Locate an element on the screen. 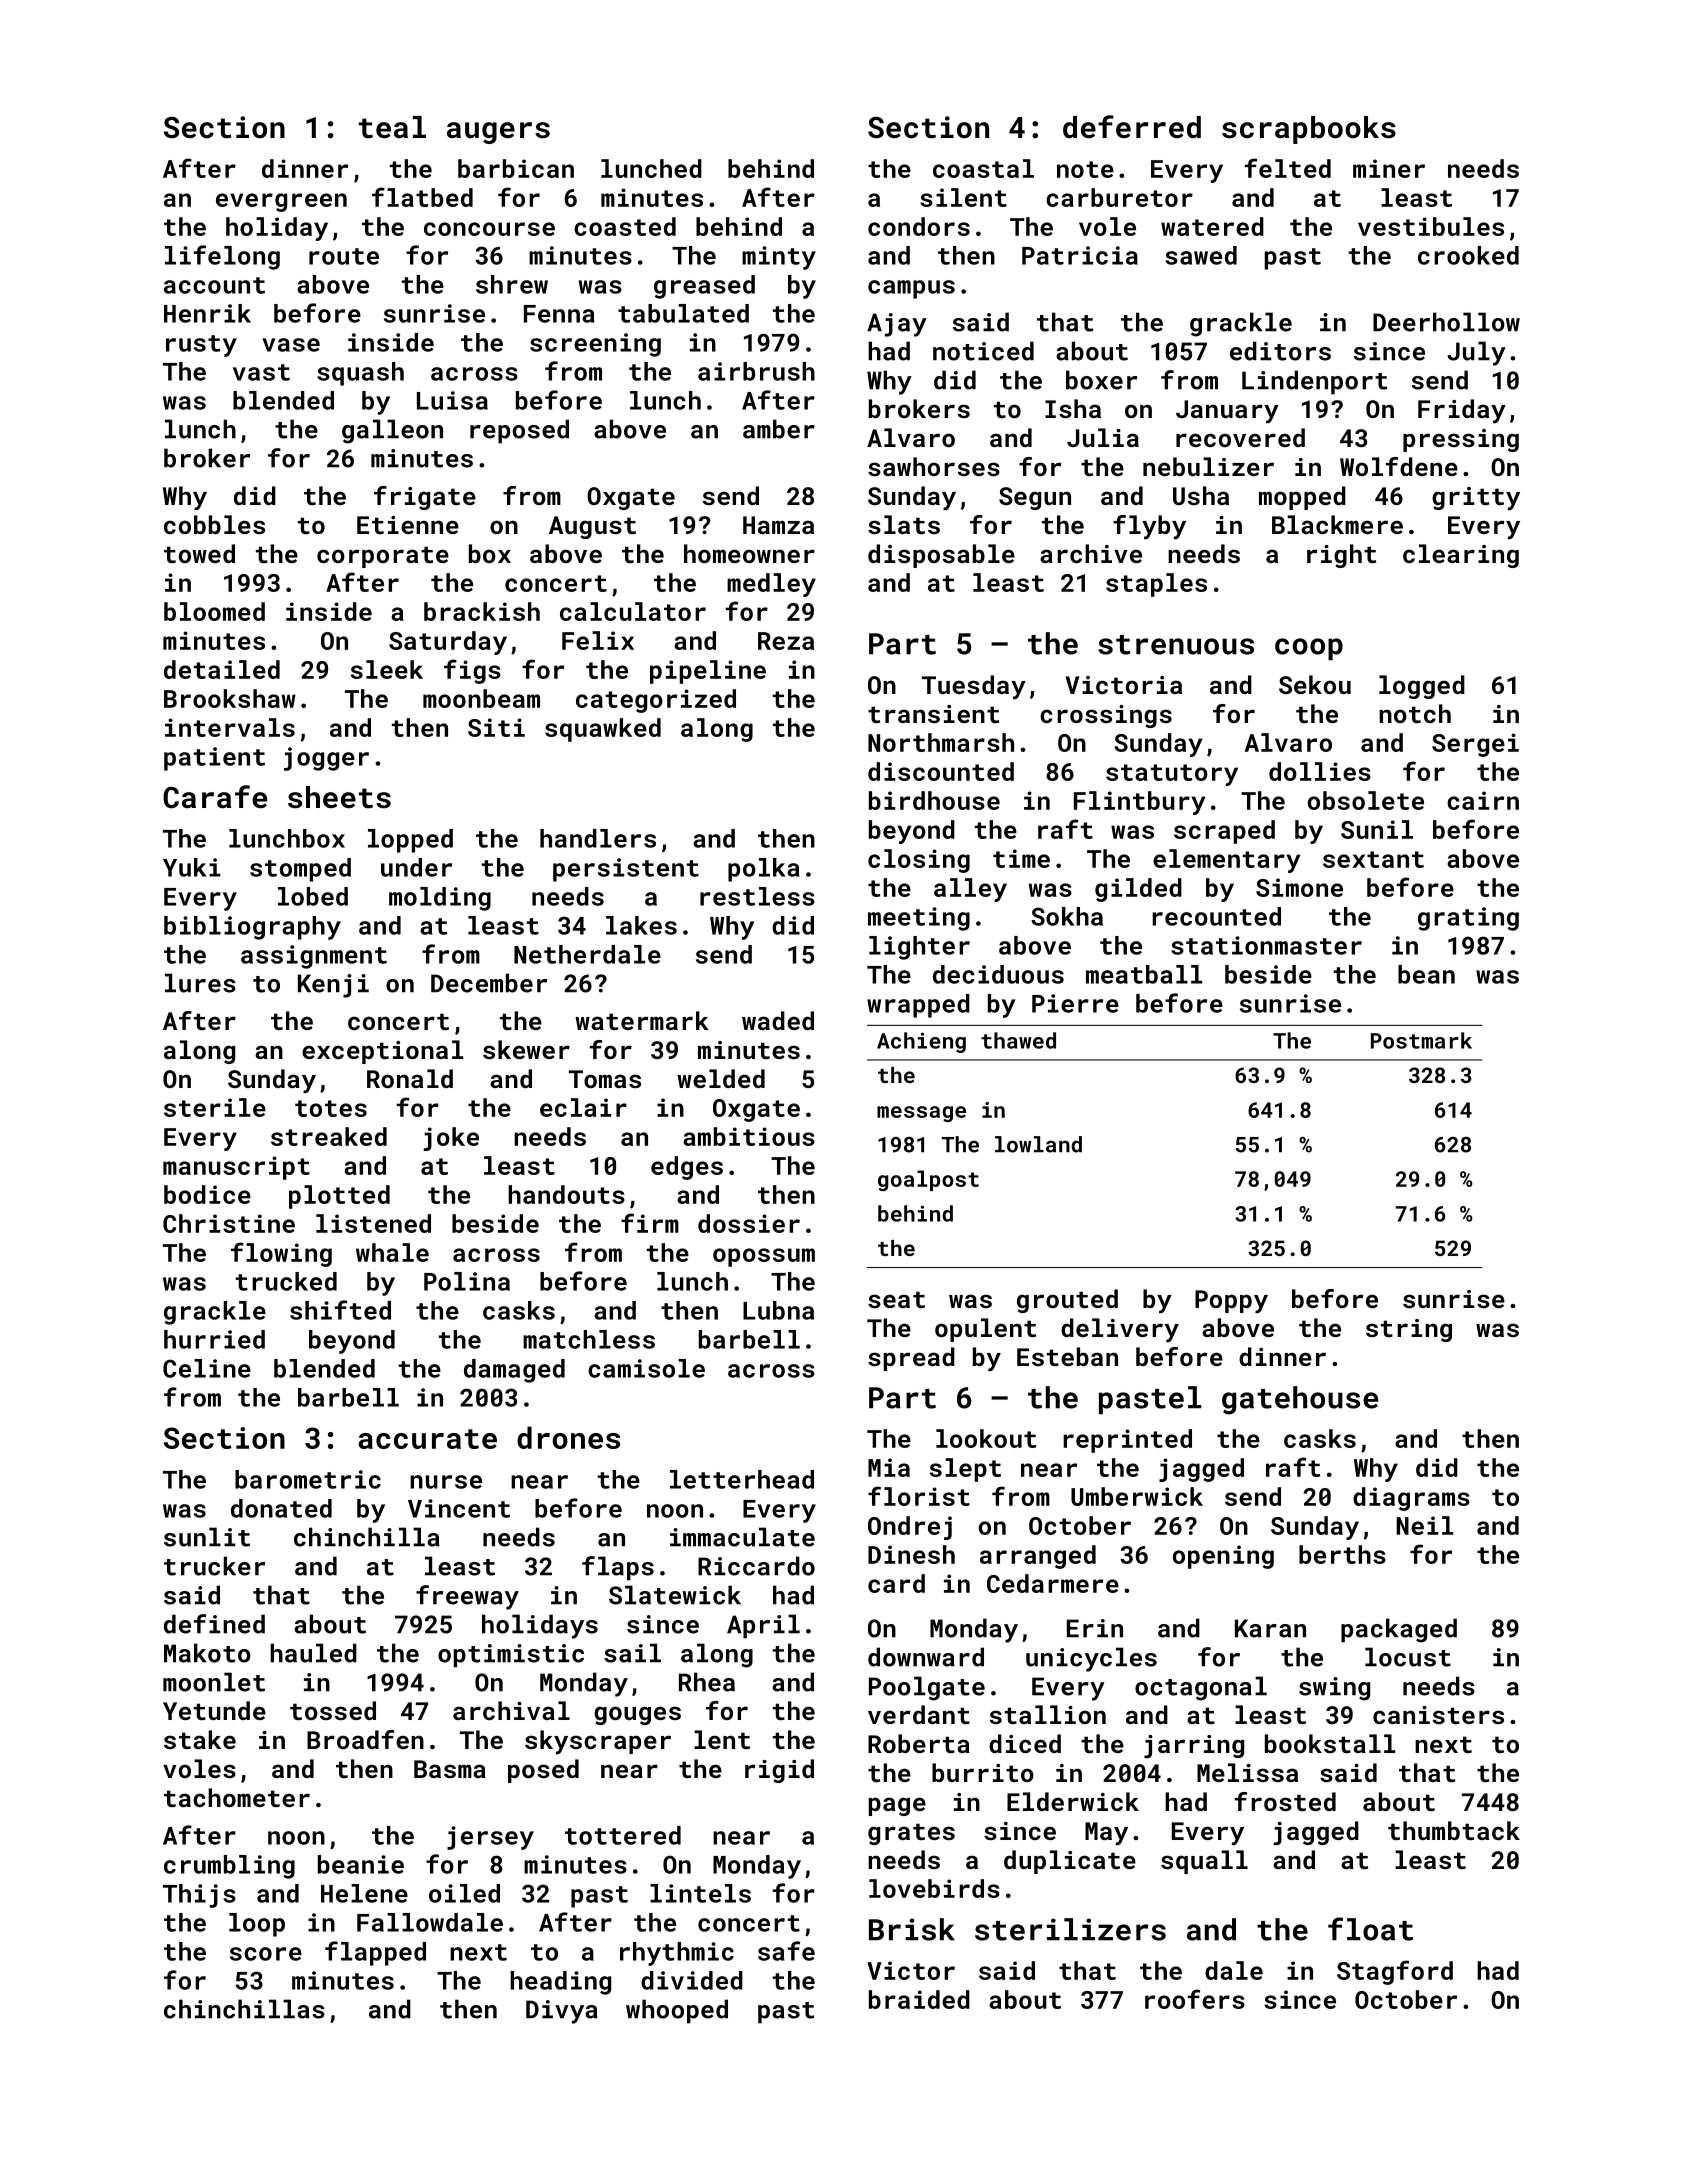  augers is located at coordinates (498, 133).
